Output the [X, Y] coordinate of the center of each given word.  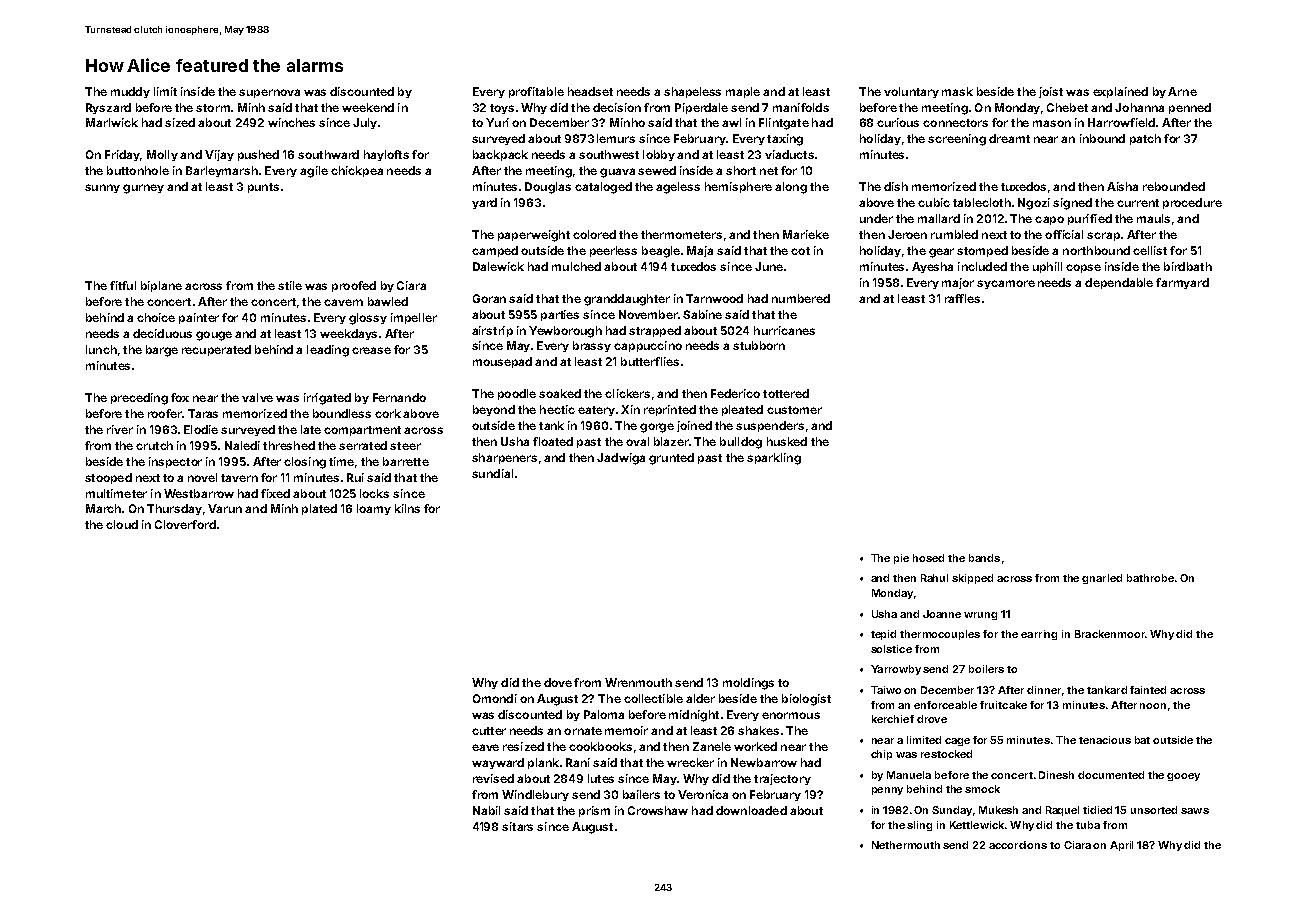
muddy [130, 92]
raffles [962, 298]
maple [743, 92]
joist [1051, 92]
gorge [657, 428]
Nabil [486, 810]
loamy [374, 509]
